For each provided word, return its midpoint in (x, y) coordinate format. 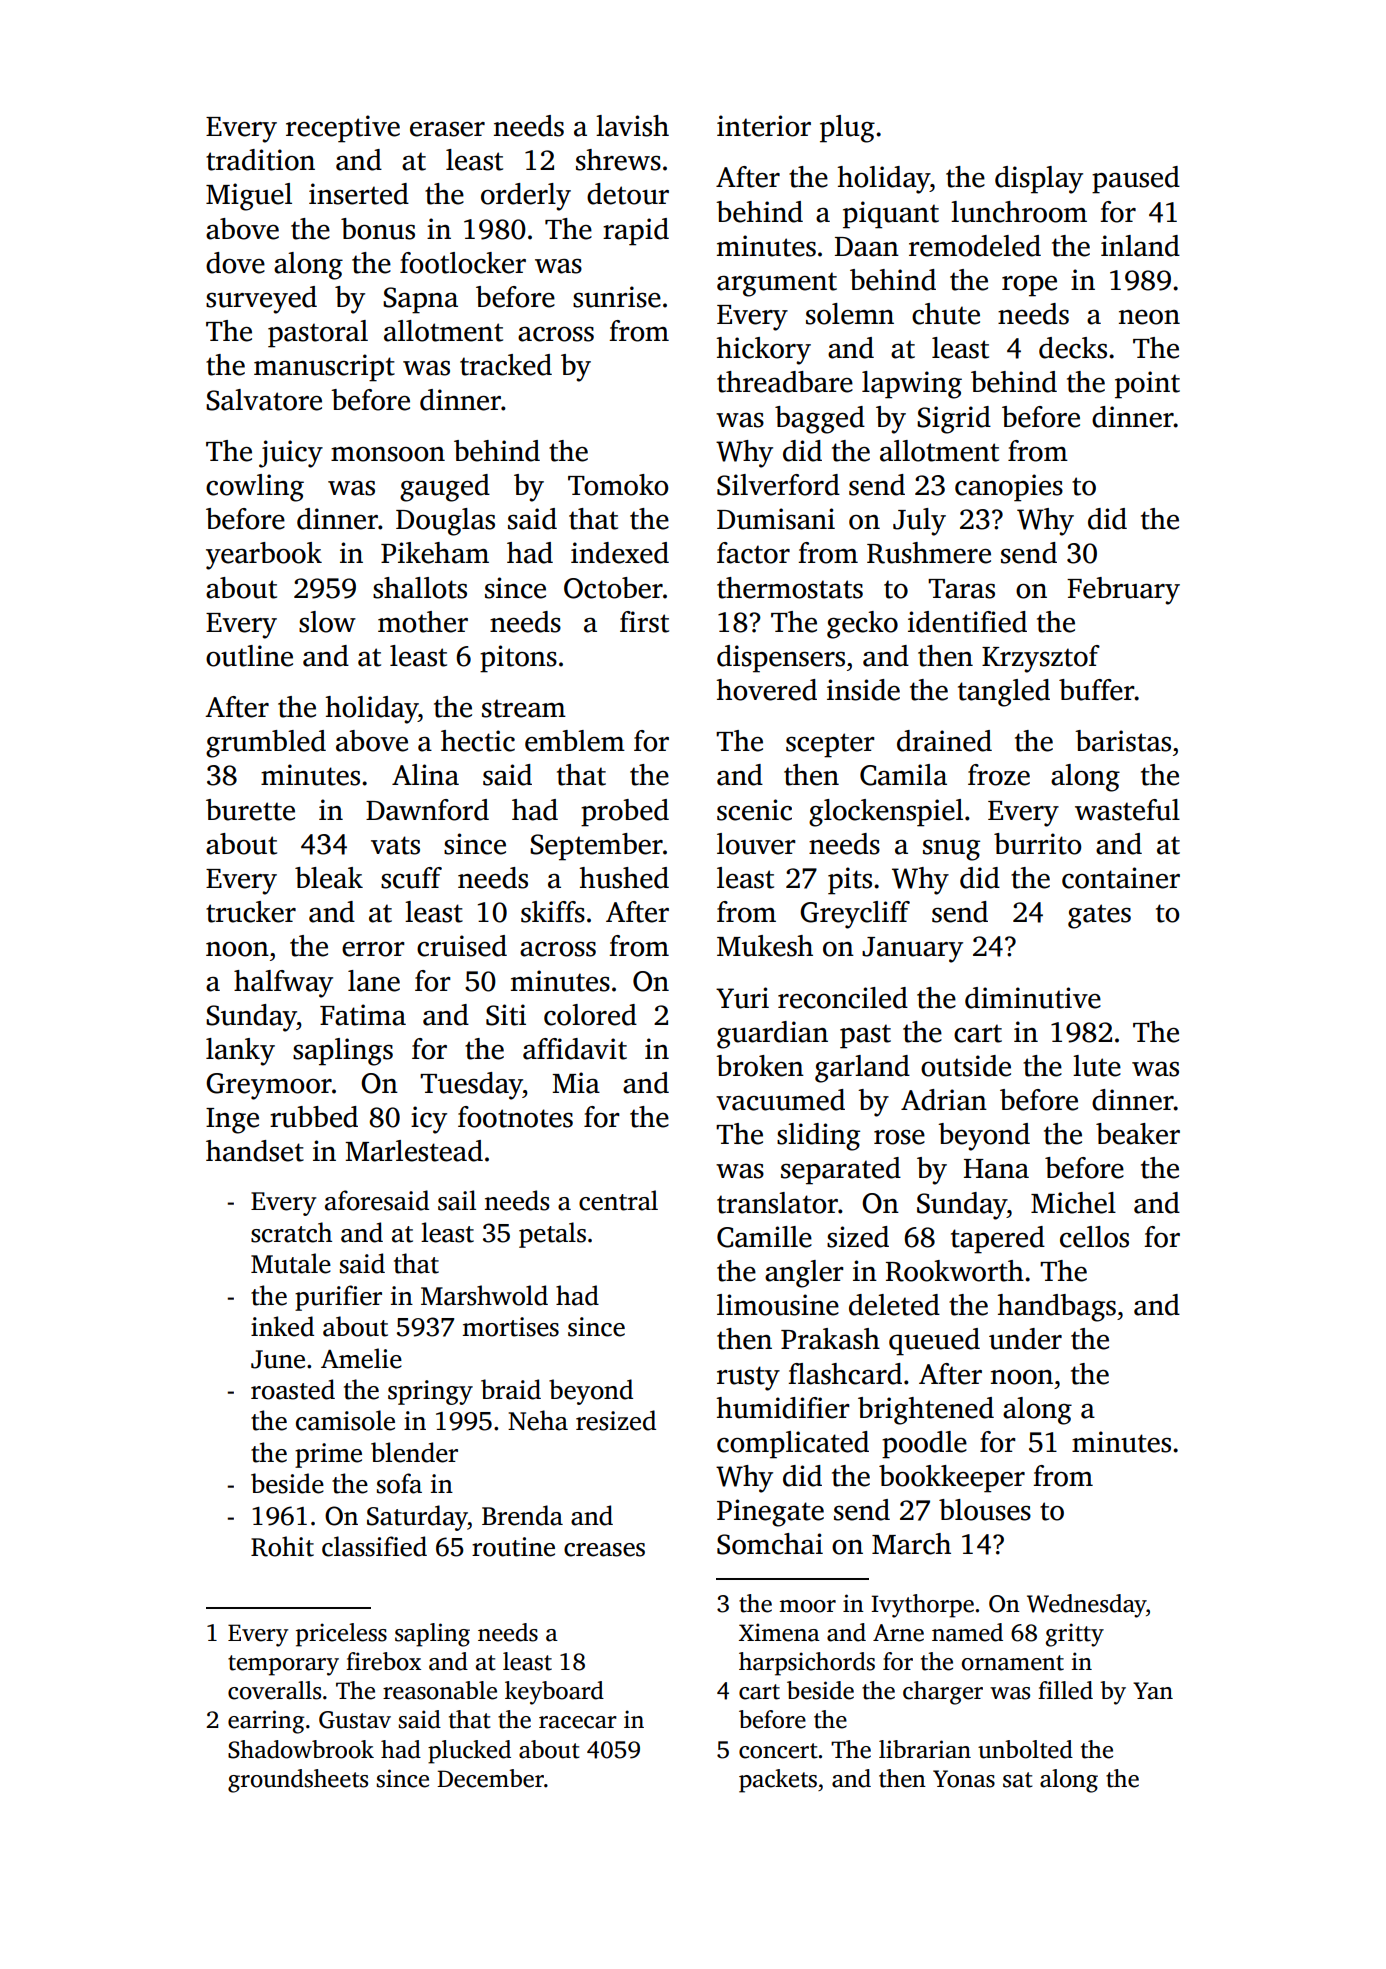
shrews (618, 160)
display (1039, 180)
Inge (232, 1121)
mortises (511, 1327)
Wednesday (1086, 1606)
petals (552, 1235)
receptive (343, 129)
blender (414, 1452)
